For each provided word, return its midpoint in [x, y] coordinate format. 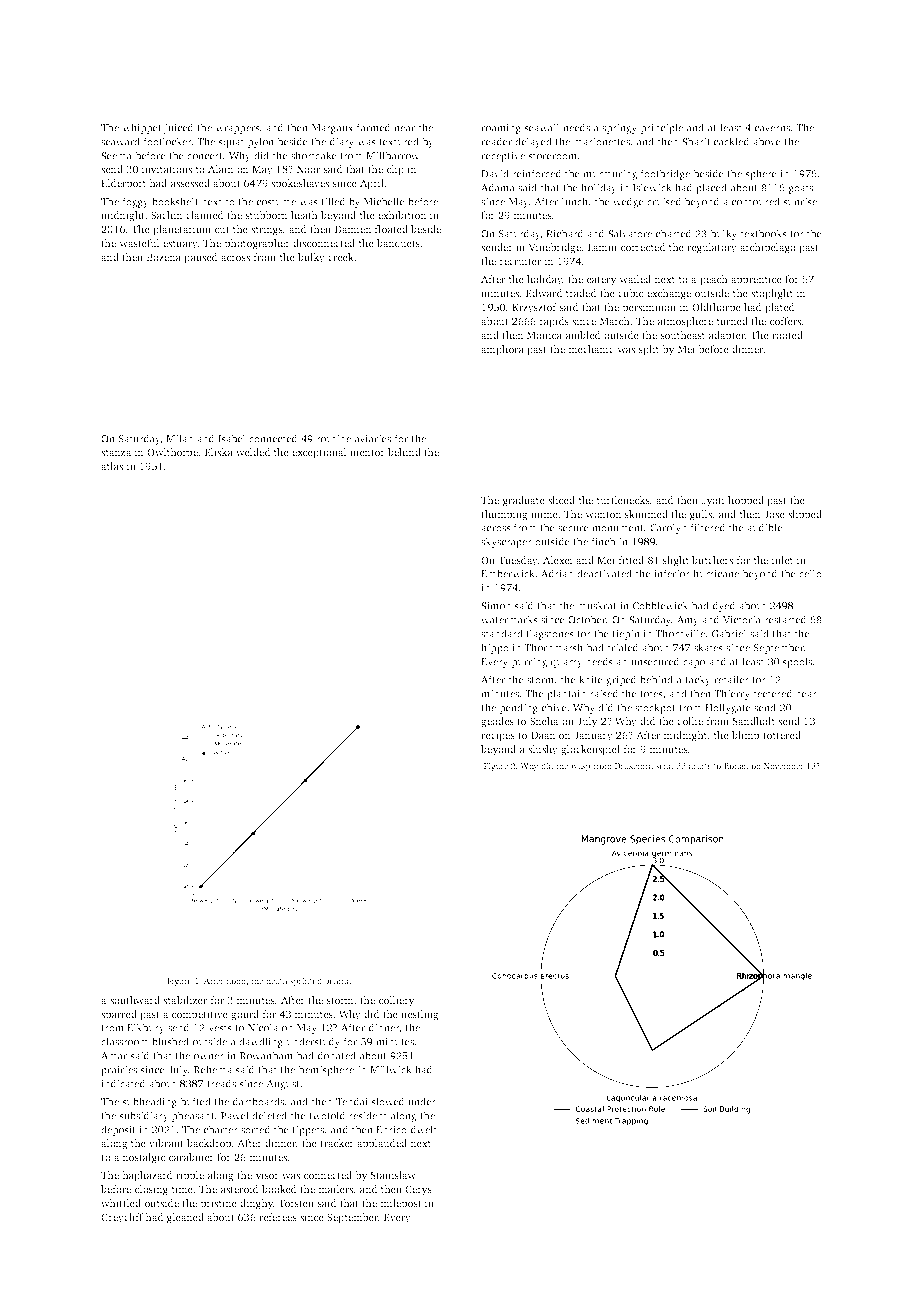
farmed [374, 127]
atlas [112, 466]
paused [201, 258]
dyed [724, 606]
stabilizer [185, 1000]
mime [544, 514]
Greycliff [122, 1218]
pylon [260, 142]
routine [333, 439]
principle [661, 128]
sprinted [306, 981]
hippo [495, 648]
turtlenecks [623, 500]
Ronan [736, 766]
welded [253, 452]
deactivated [604, 573]
